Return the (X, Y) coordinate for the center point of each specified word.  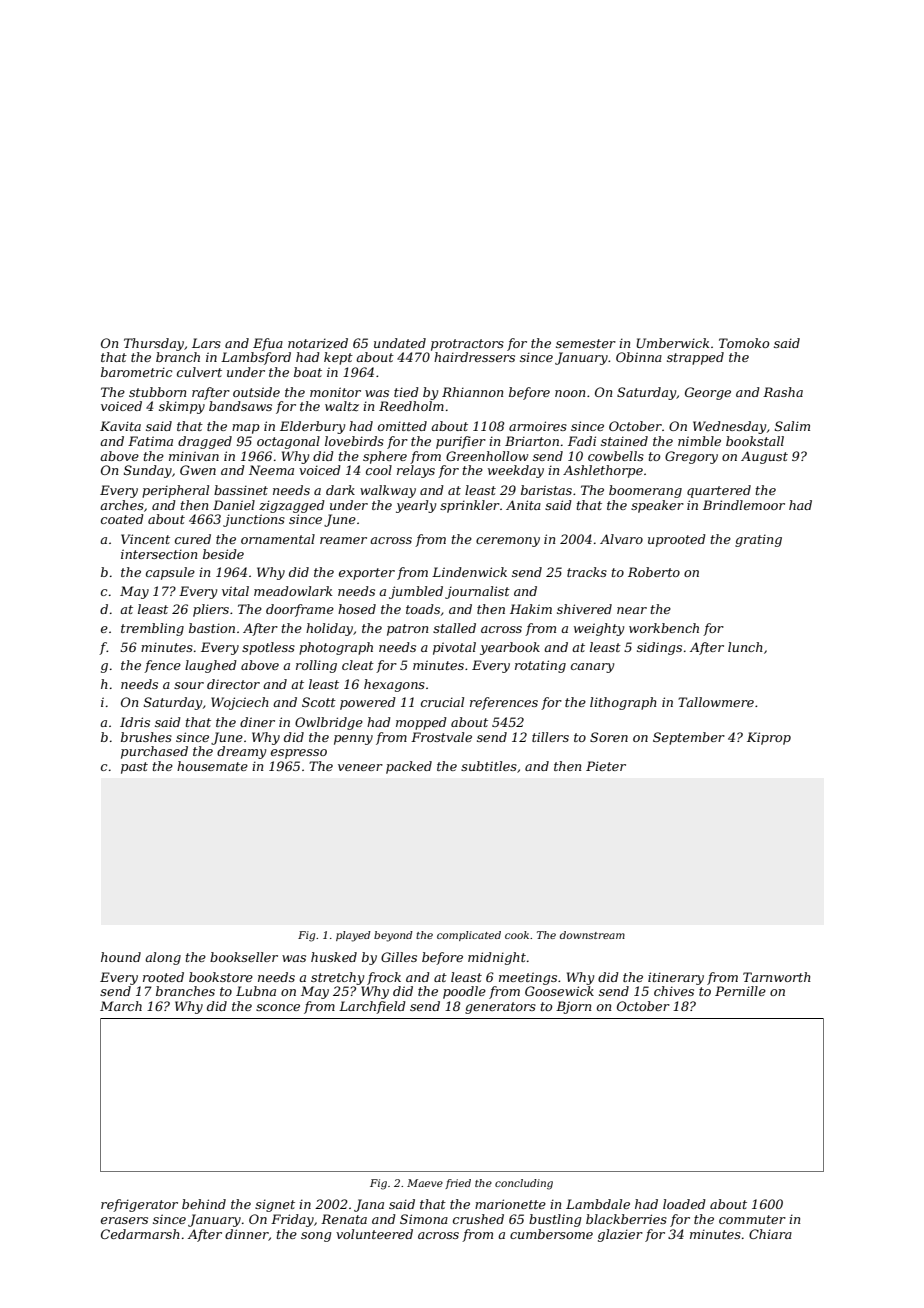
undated (400, 343)
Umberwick (672, 343)
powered (368, 703)
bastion (212, 628)
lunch (745, 647)
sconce (278, 1007)
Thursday (154, 344)
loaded (684, 1204)
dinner (247, 1235)
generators (500, 1008)
